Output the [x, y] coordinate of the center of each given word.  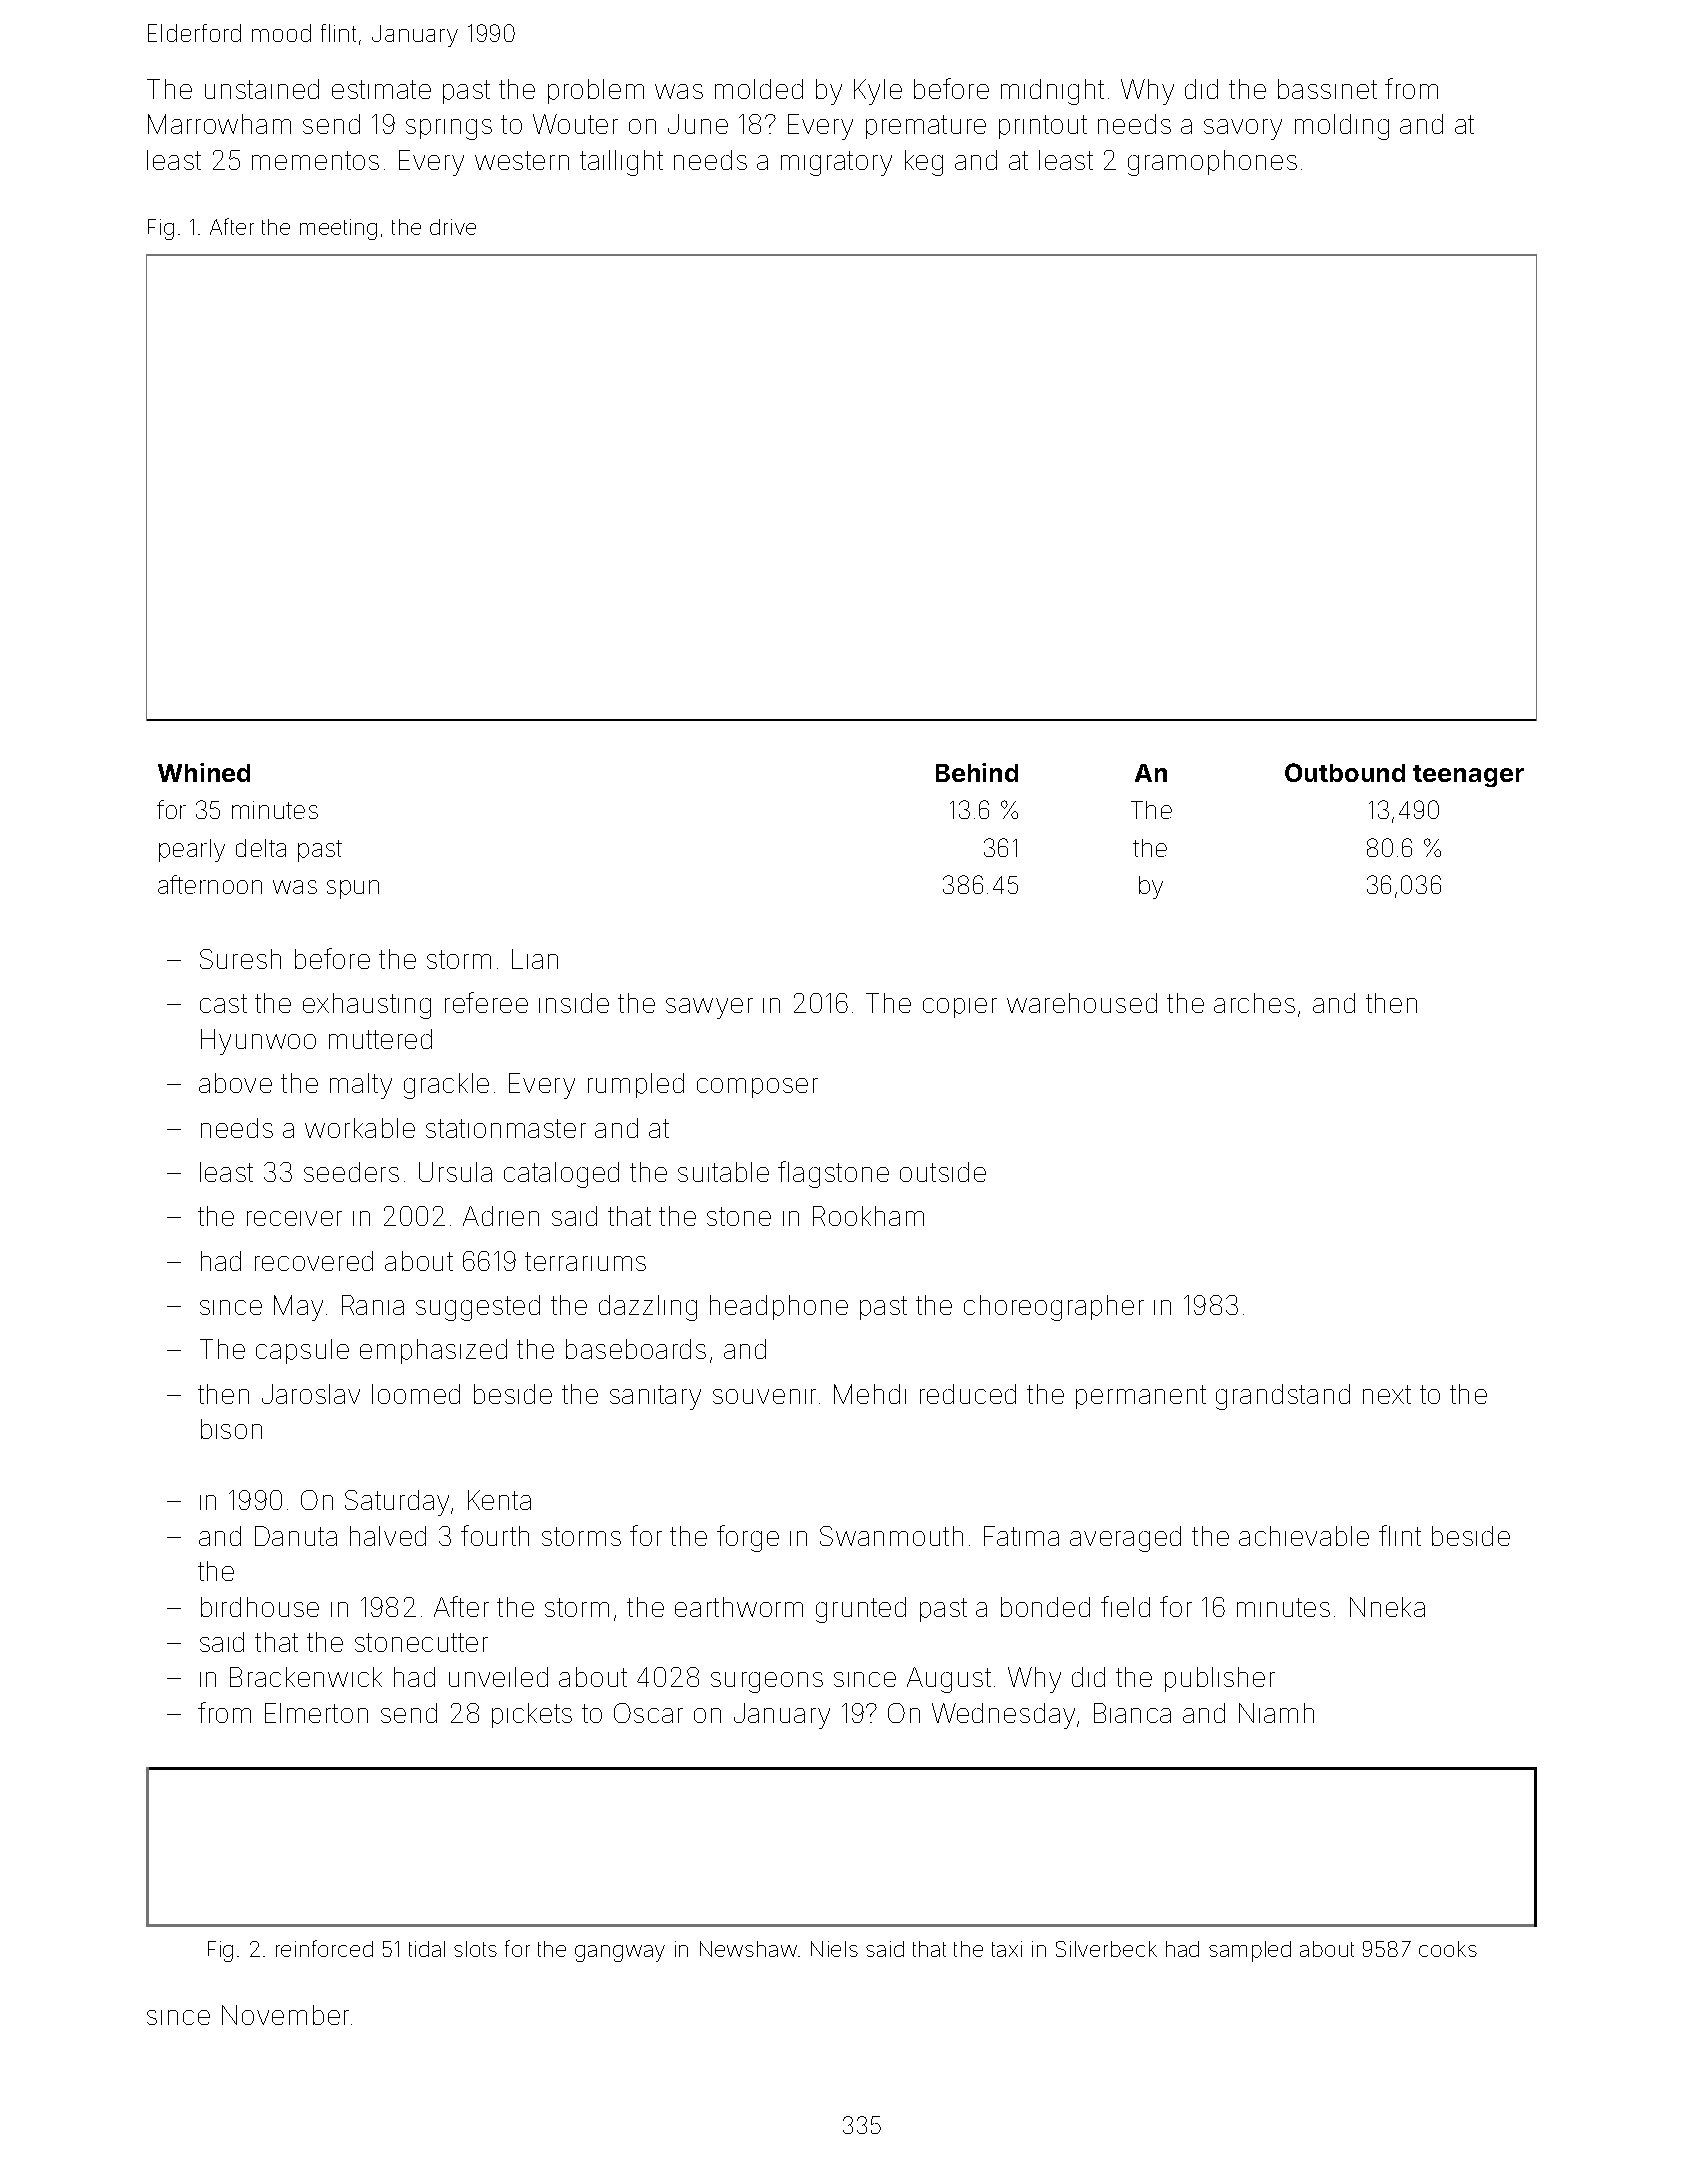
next [1387, 1394]
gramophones [1212, 163]
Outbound [1345, 772]
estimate [381, 89]
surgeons [767, 1682]
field [1125, 1606]
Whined [204, 772]
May [298, 1308]
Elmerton [316, 1713]
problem [596, 91]
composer [757, 1088]
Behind [977, 772]
